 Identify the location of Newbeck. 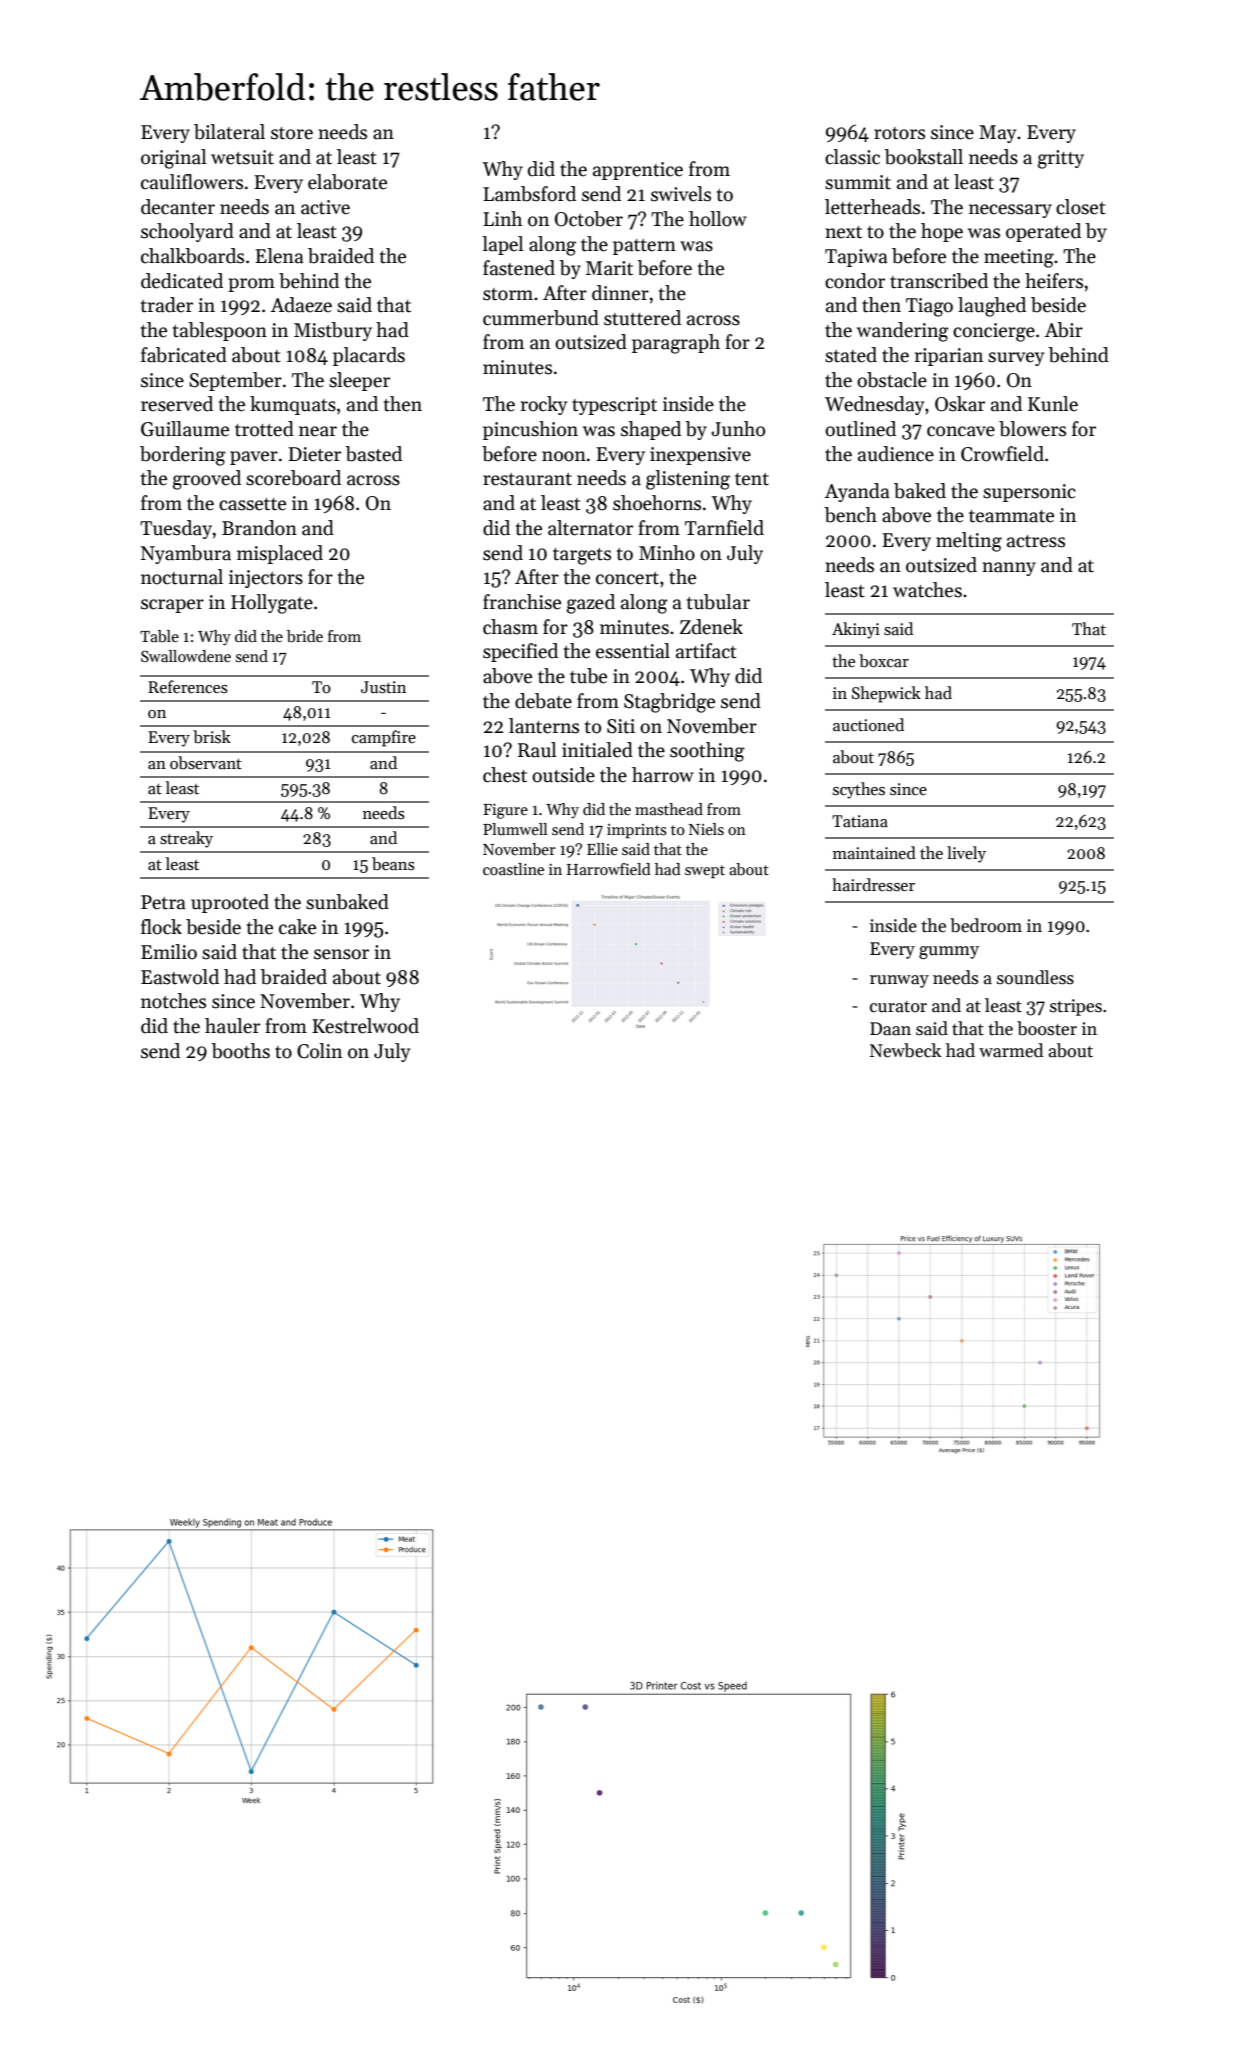
(905, 1050).
